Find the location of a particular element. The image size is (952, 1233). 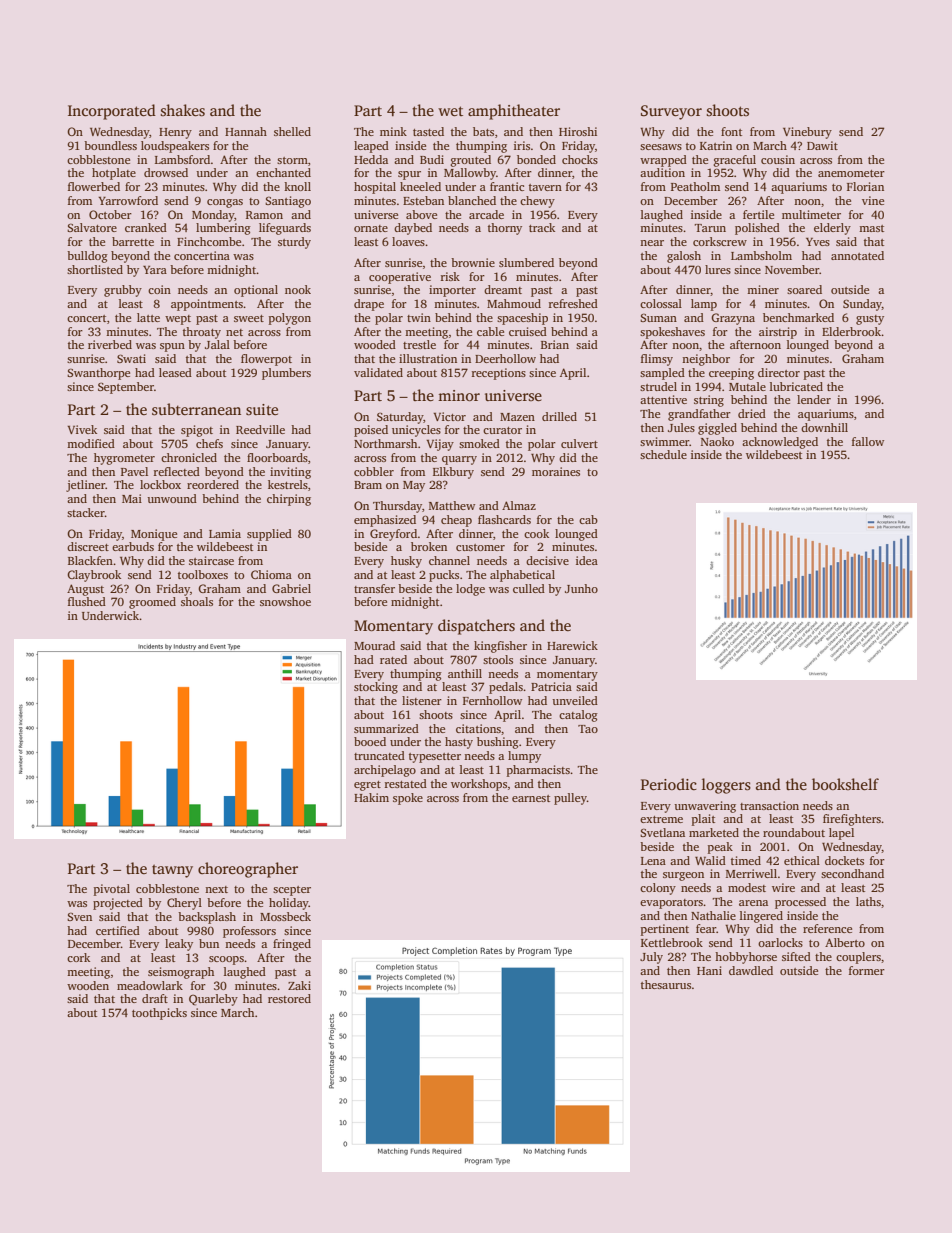

dispatchers is located at coordinates (476, 627).
